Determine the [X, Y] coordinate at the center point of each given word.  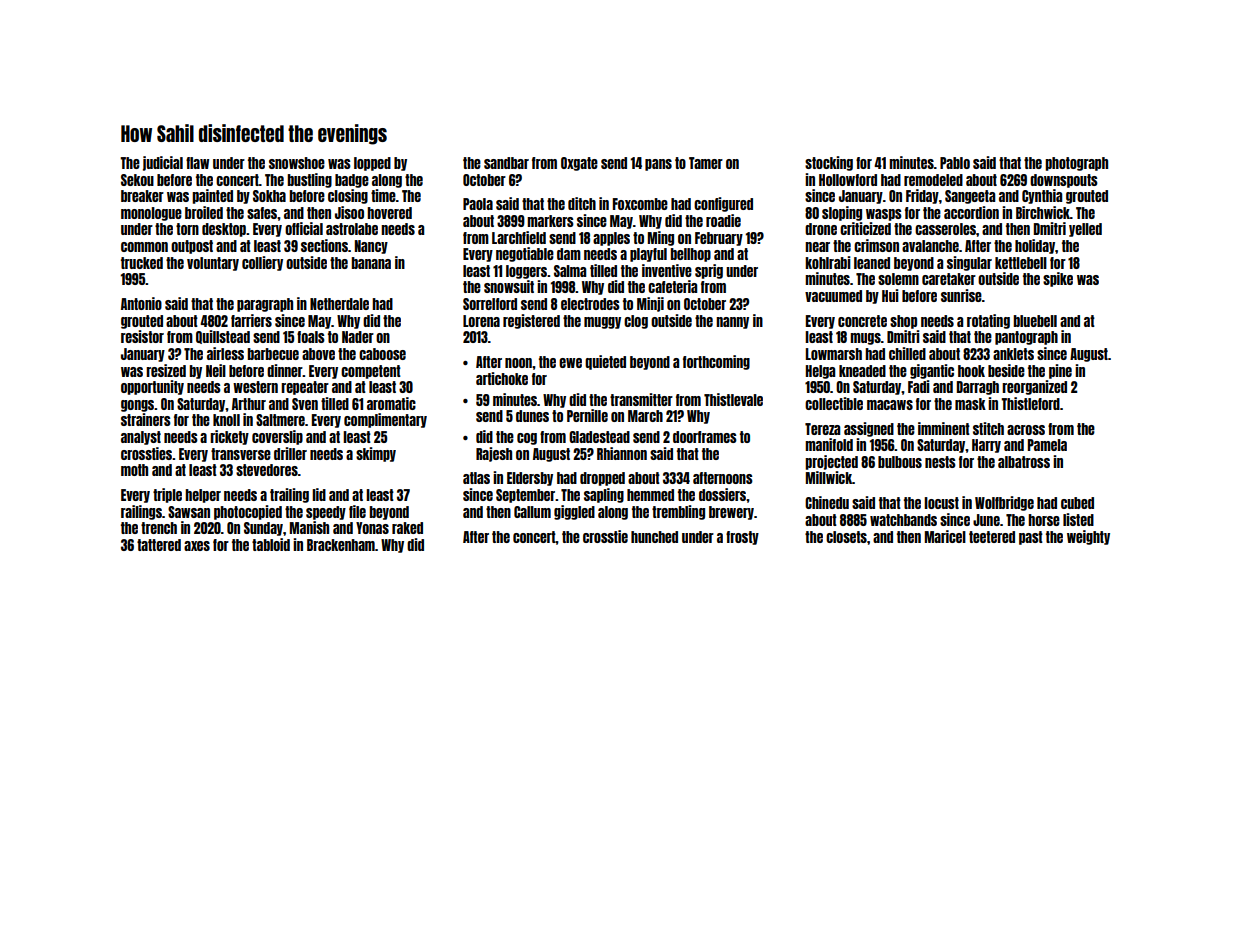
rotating [988, 321]
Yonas [372, 528]
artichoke [502, 378]
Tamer [706, 163]
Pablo [955, 163]
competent [371, 372]
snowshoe [297, 163]
